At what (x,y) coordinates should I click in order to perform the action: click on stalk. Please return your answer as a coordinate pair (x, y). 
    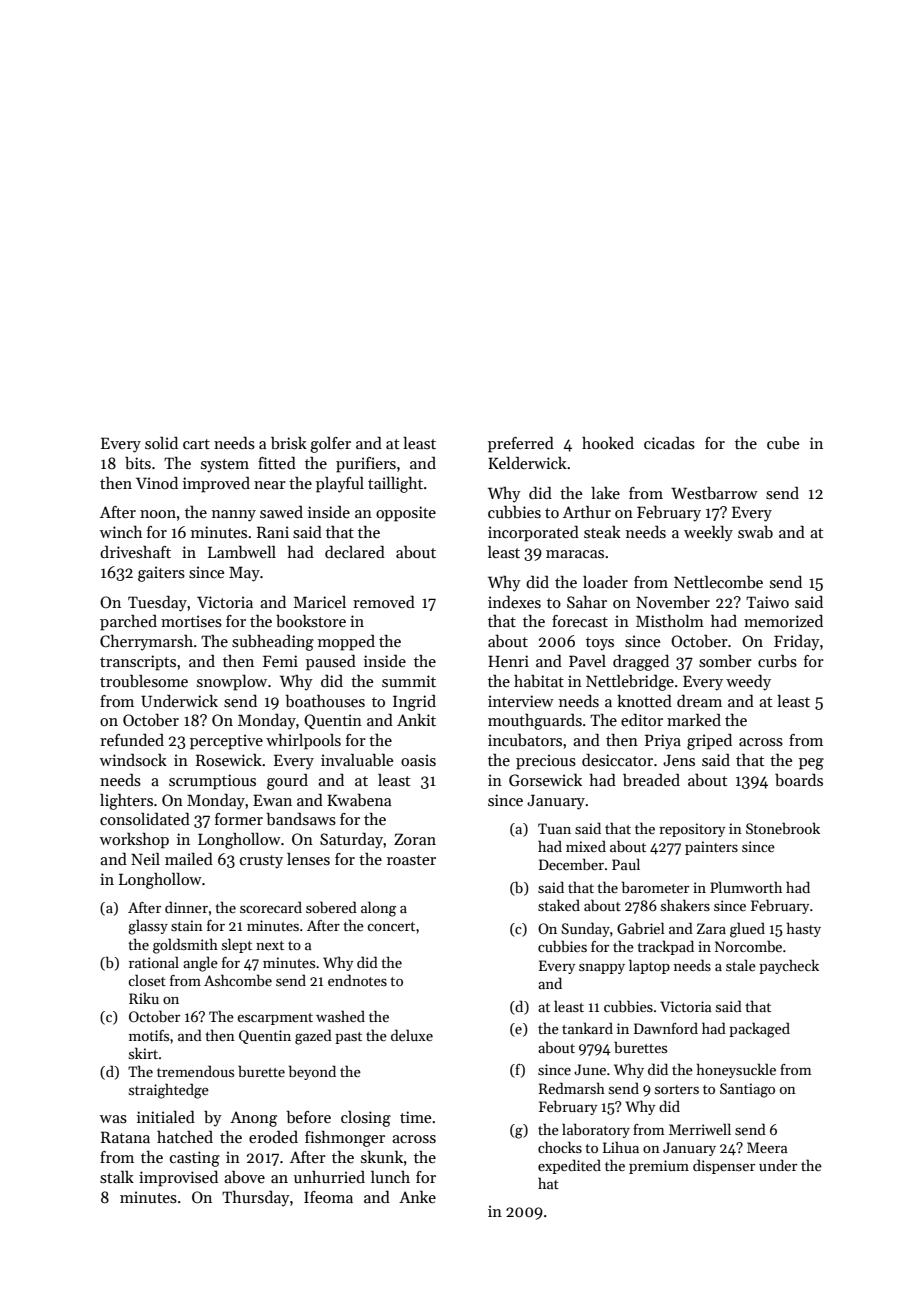
    Looking at the image, I should click on (117, 1177).
